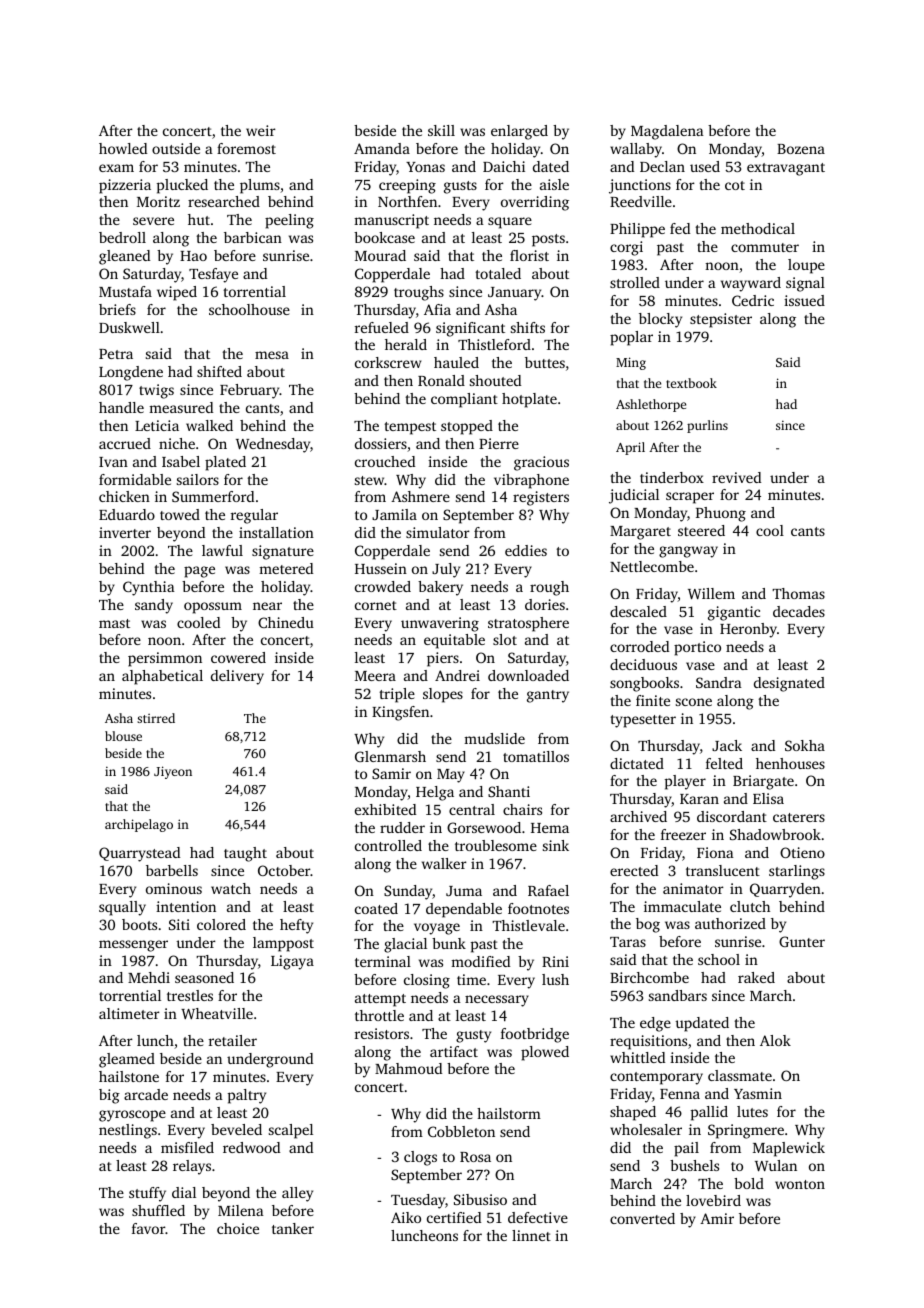 The image size is (924, 1308). What do you see at coordinates (437, 929) in the screenshot?
I see `voyage` at bounding box center [437, 929].
